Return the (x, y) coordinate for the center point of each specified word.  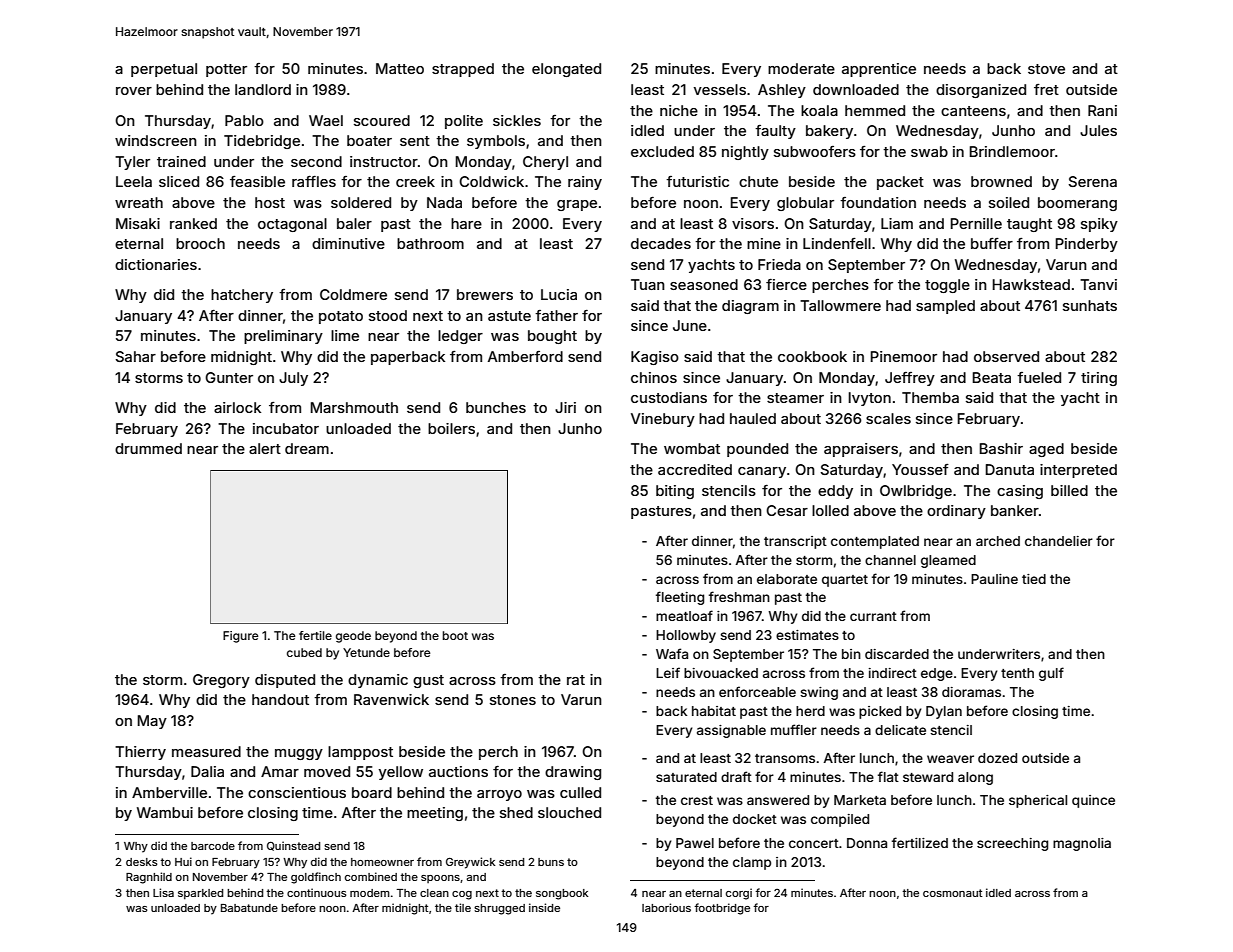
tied (1034, 579)
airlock (237, 407)
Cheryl (545, 163)
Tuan (648, 284)
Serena (1092, 181)
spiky (1099, 225)
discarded (897, 654)
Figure (240, 637)
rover (134, 91)
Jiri (565, 407)
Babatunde (249, 908)
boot (455, 635)
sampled (945, 307)
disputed (285, 681)
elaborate (787, 579)
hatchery (242, 296)
